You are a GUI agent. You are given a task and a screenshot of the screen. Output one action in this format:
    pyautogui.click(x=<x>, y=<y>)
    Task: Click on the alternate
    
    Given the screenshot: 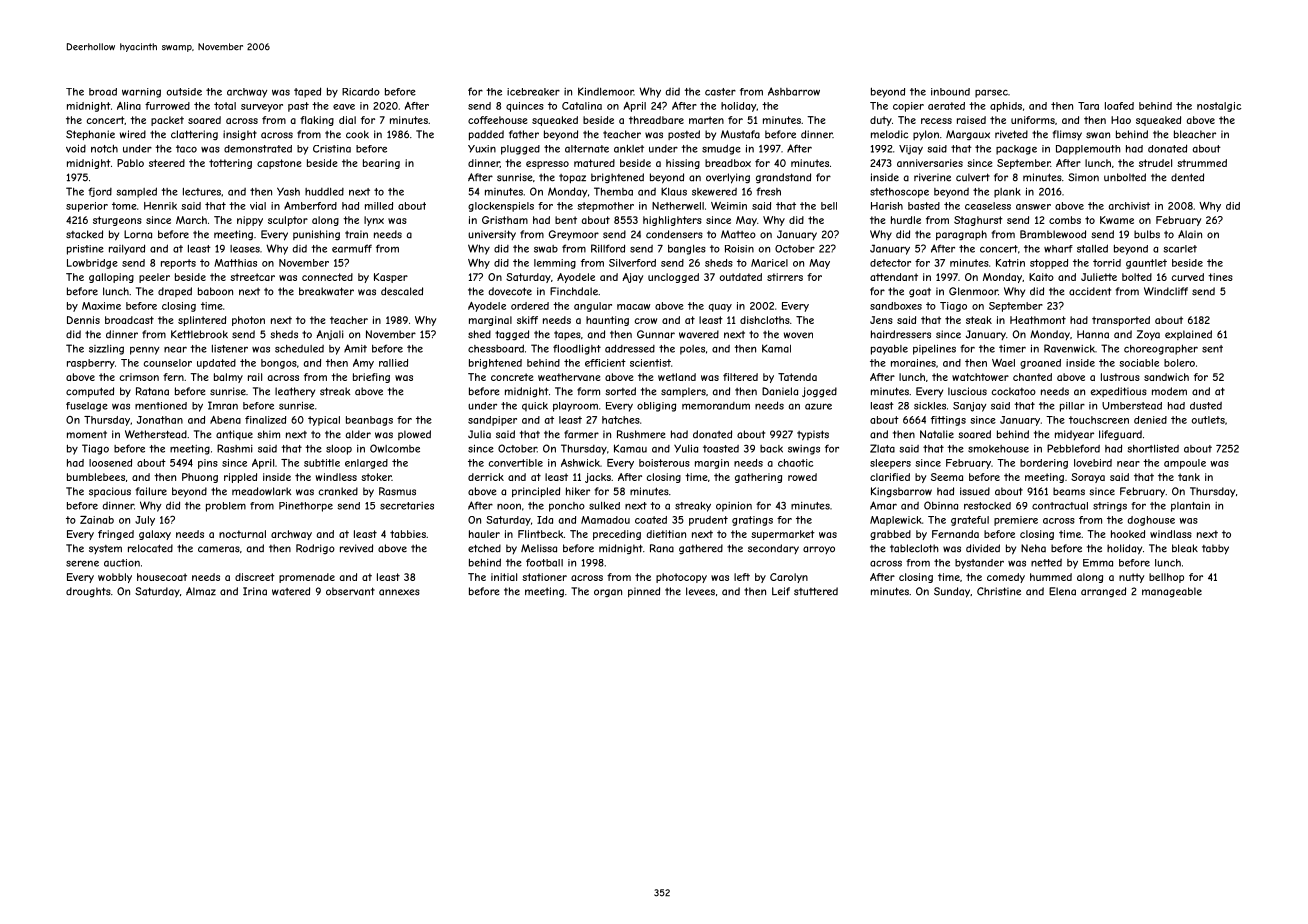 What is the action you would take?
    pyautogui.click(x=587, y=149)
